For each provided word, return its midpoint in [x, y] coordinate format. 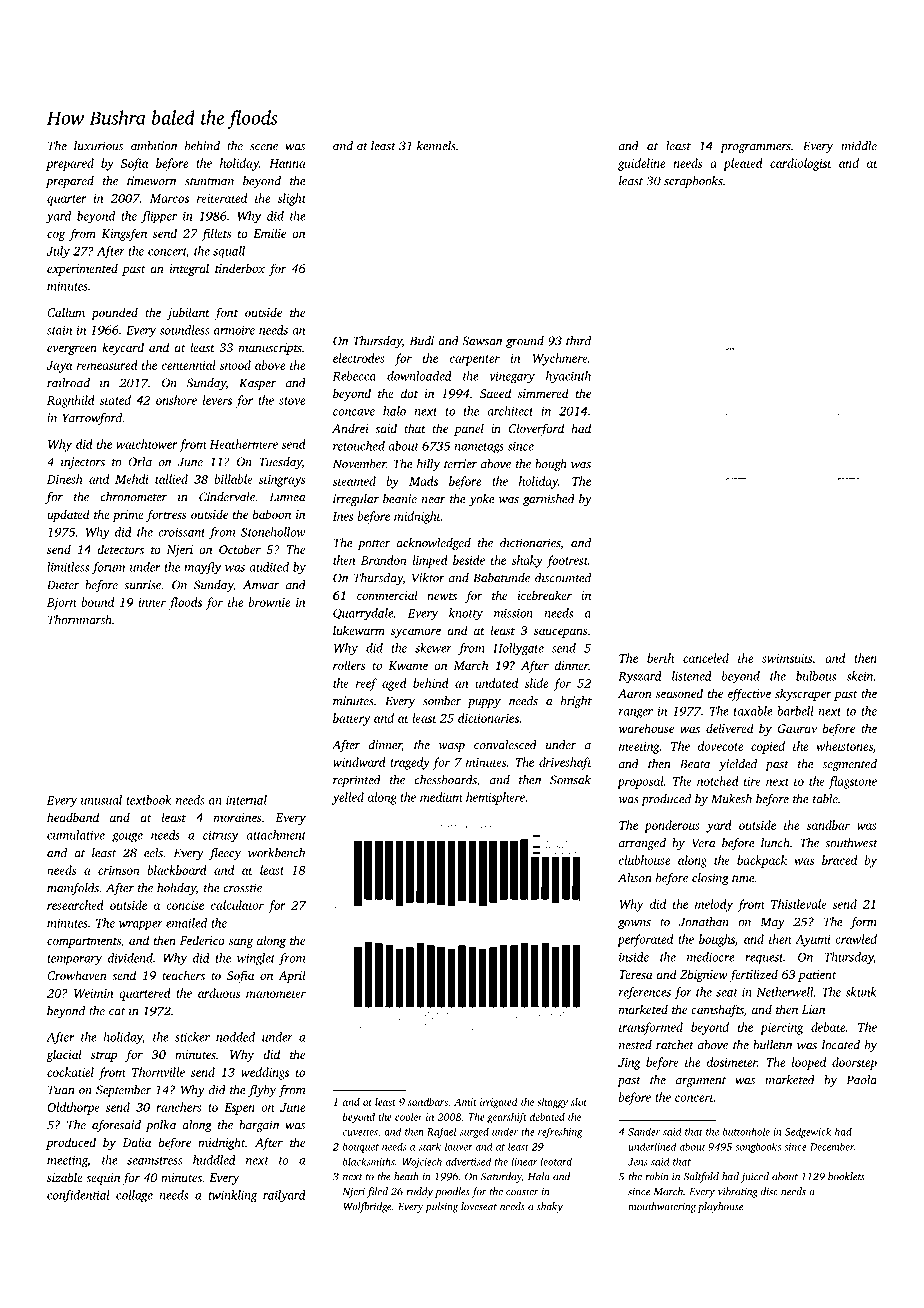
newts [442, 596]
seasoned [679, 693]
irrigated [499, 1103]
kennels [436, 146]
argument [701, 1082]
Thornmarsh [80, 620]
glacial [64, 1055]
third [578, 341]
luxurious [98, 146]
